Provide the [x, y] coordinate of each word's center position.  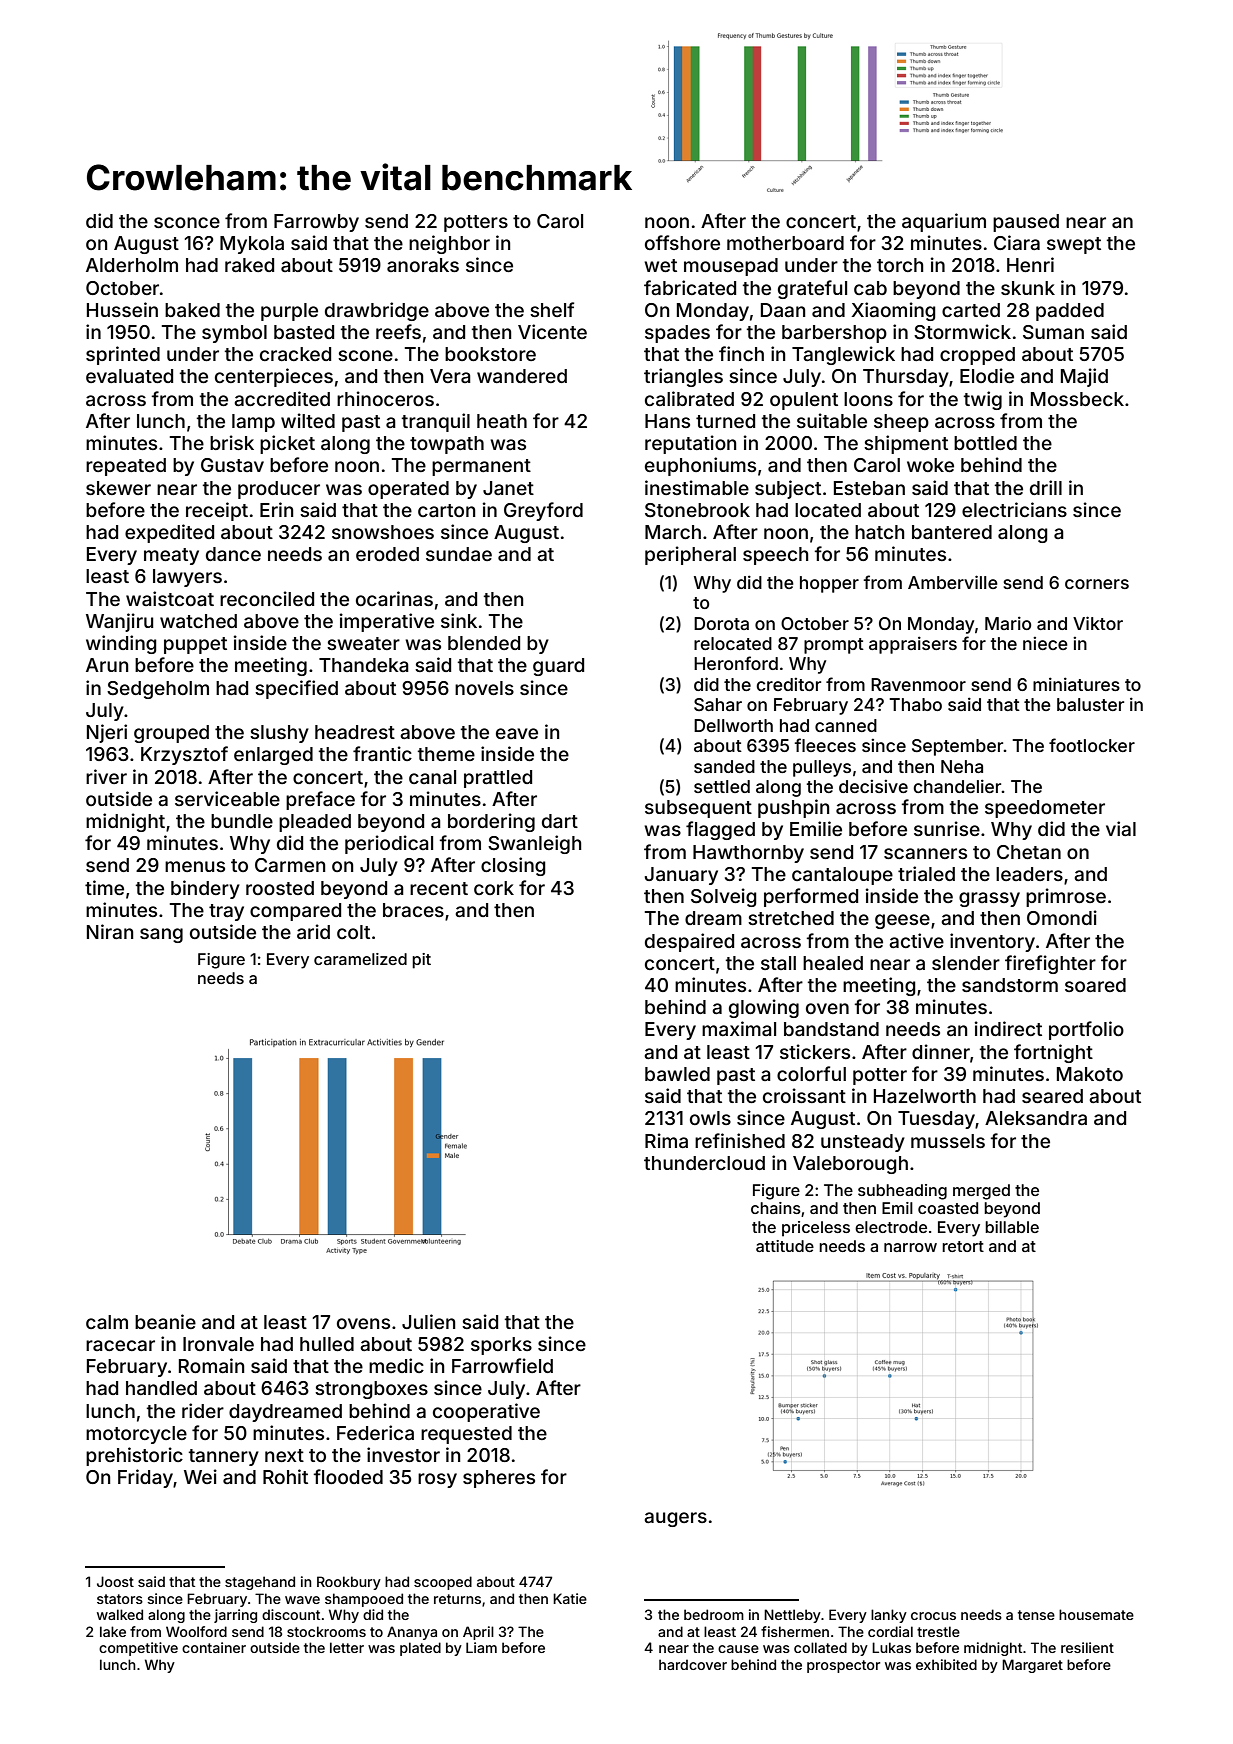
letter [347, 1647]
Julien [428, 1321]
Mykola [252, 245]
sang [161, 935]
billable [1012, 1227]
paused [1026, 223]
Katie [570, 1598]
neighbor [449, 244]
